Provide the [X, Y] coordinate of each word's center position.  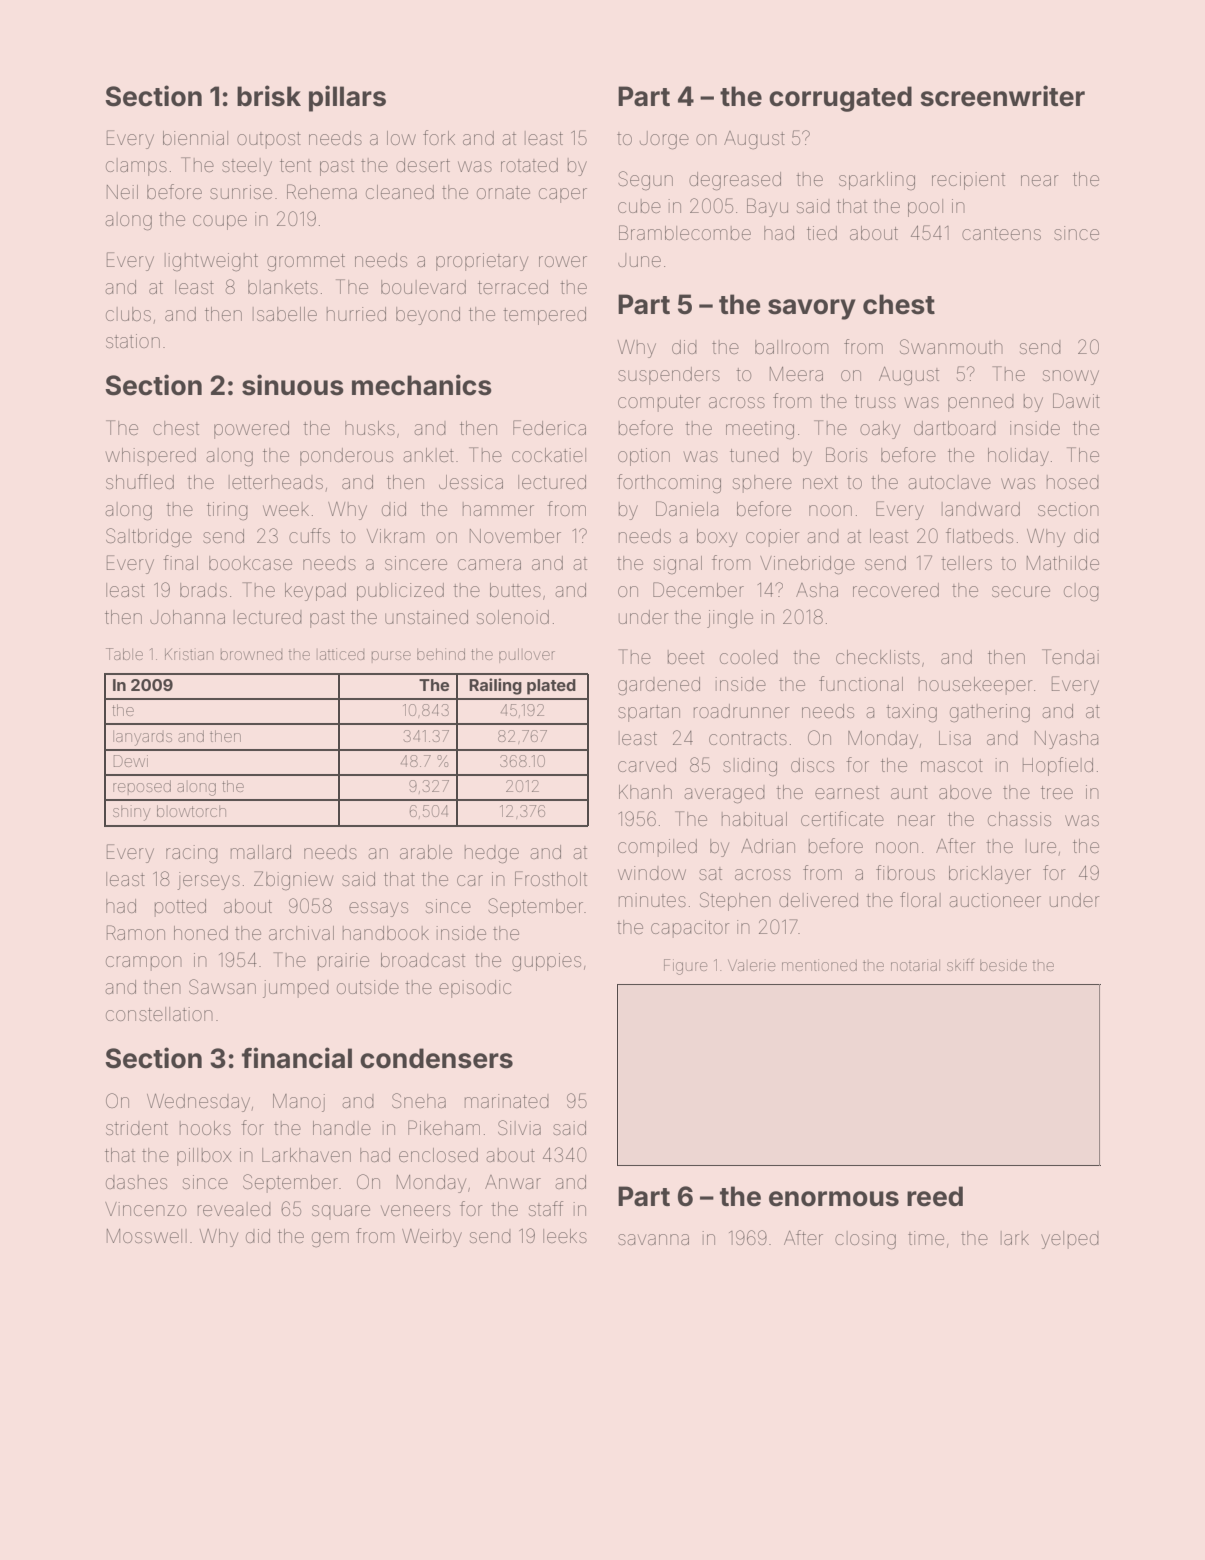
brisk [269, 96]
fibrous [905, 872]
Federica [549, 427]
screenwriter [1002, 96]
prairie [343, 962]
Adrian [768, 846]
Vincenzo [145, 1209]
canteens [1001, 233]
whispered [151, 457]
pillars [347, 98]
